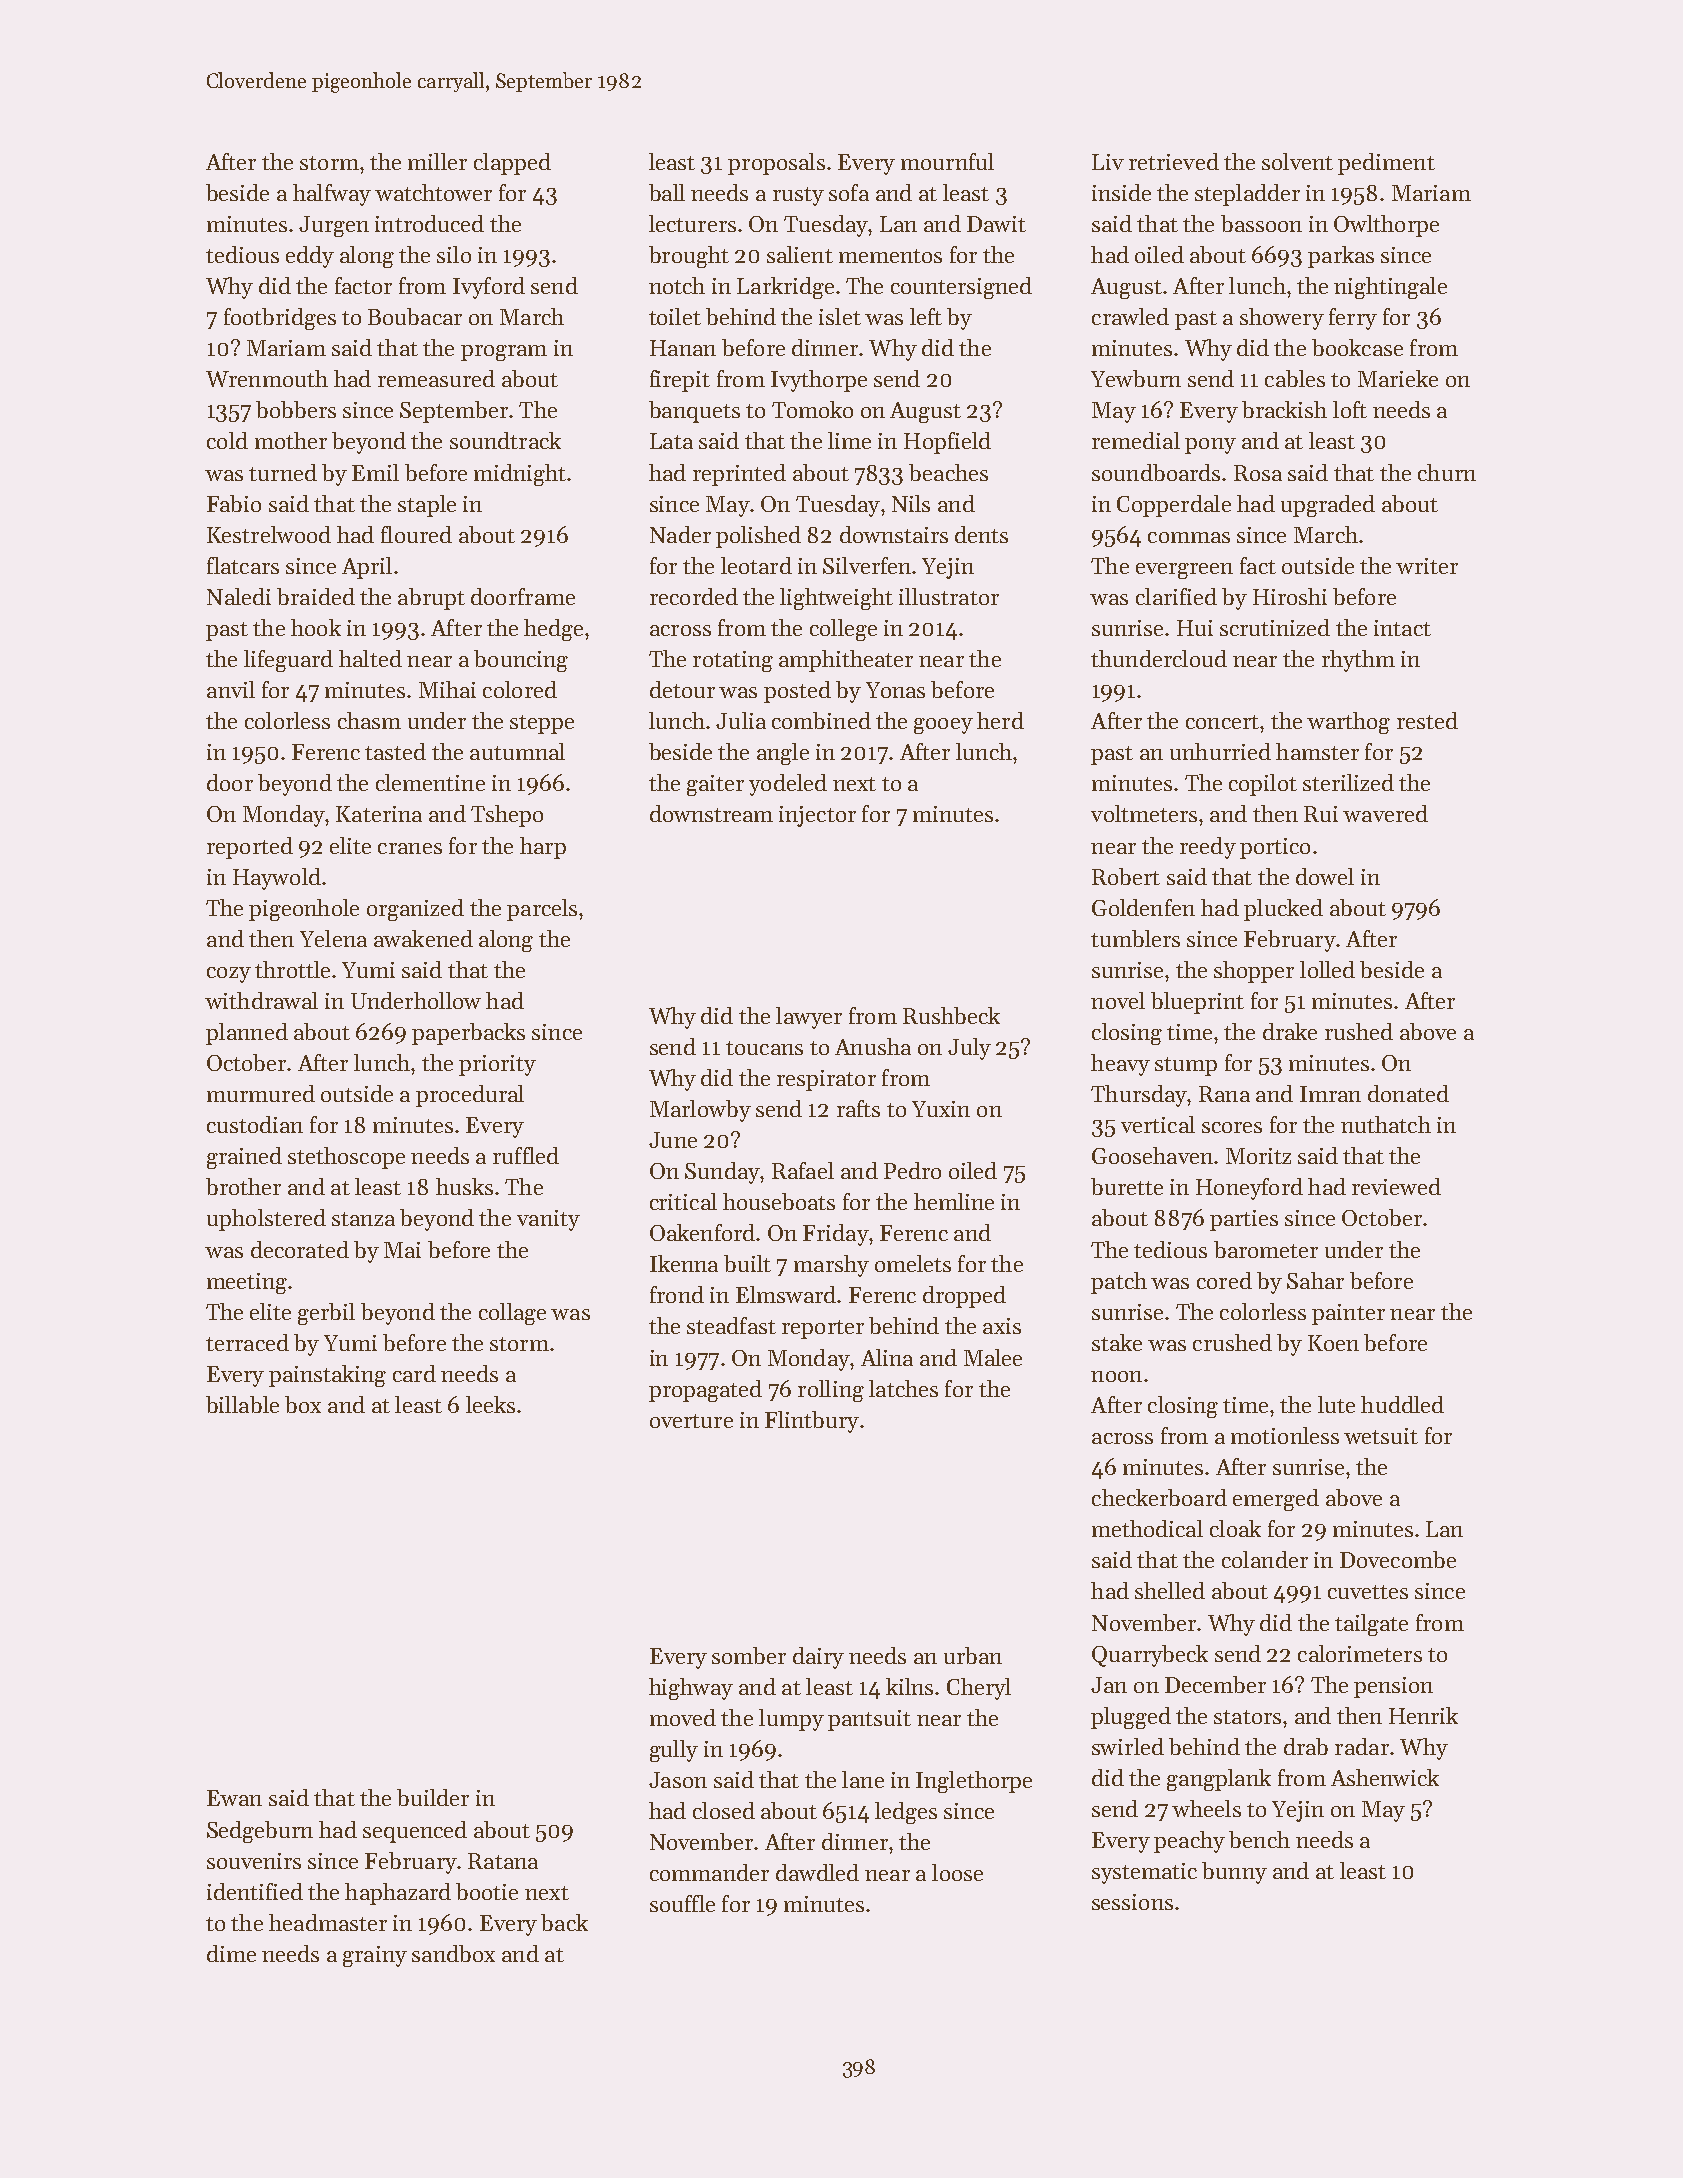 The image size is (1683, 2178). I want to click on leeks, so click(490, 1404).
